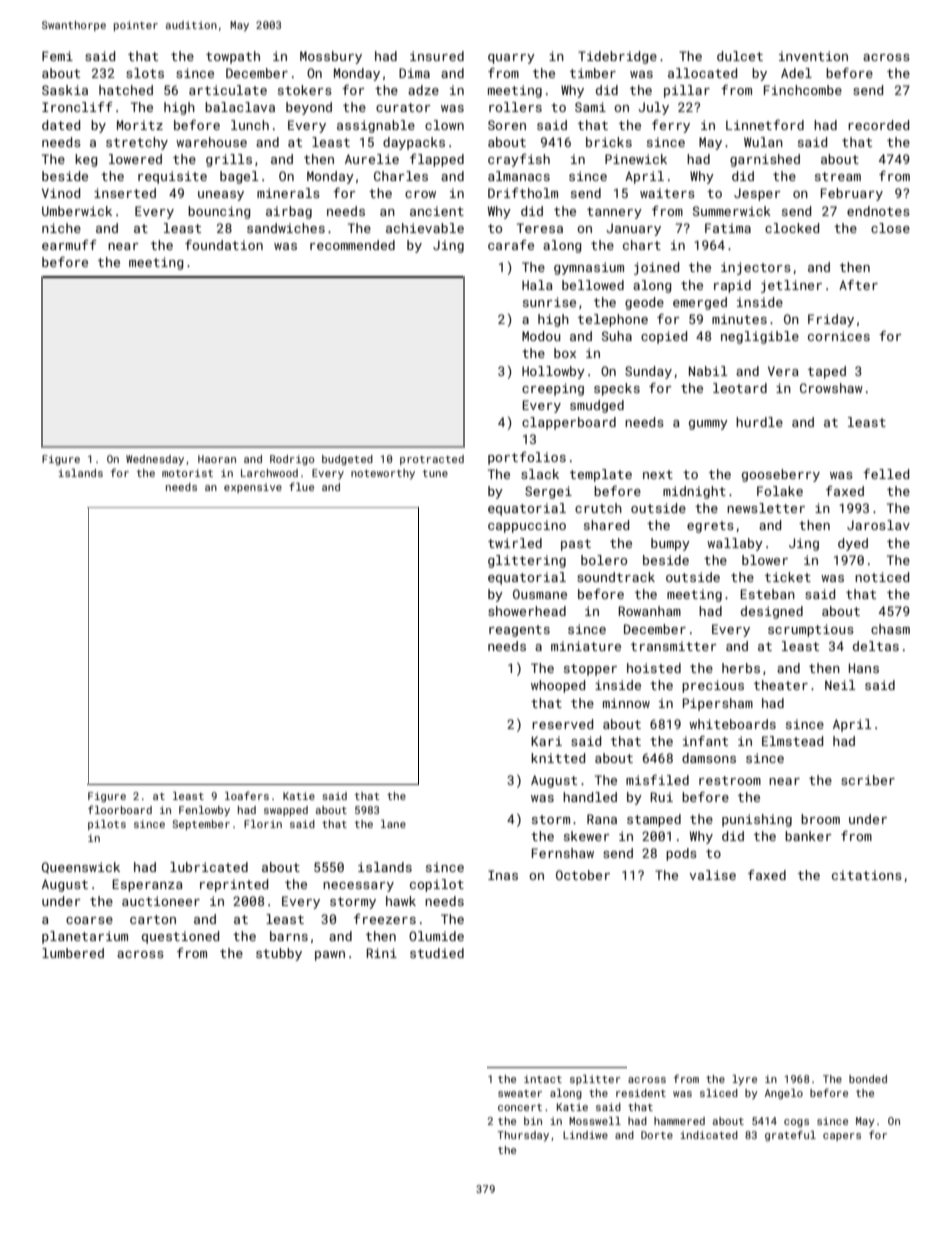  I want to click on lumbered, so click(73, 953).
